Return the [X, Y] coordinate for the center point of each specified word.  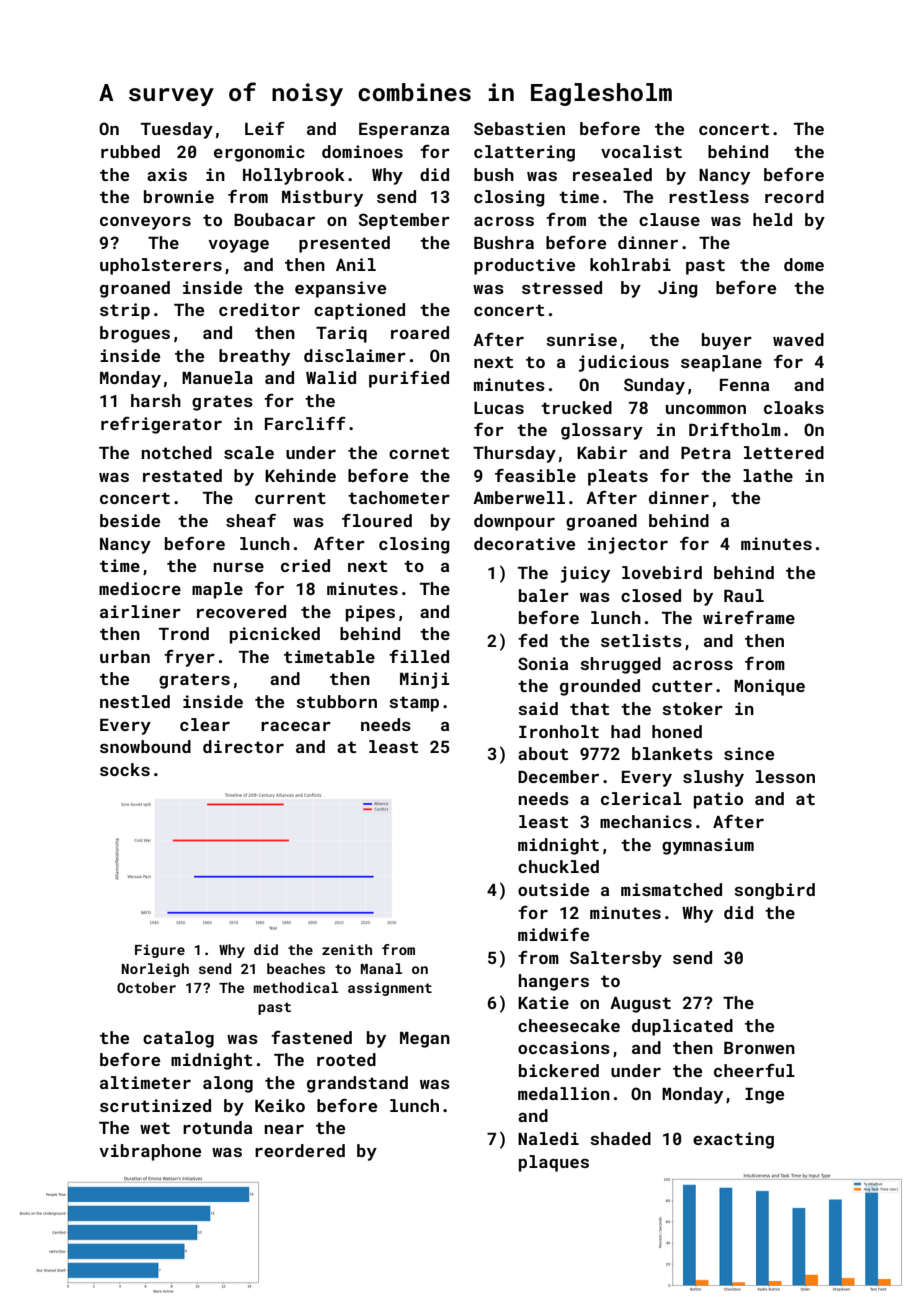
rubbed [130, 151]
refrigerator [161, 425]
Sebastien [519, 128]
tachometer [399, 497]
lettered [784, 452]
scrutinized [155, 1105]
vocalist [641, 151]
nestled [135, 701]
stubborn [336, 701]
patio [718, 800]
